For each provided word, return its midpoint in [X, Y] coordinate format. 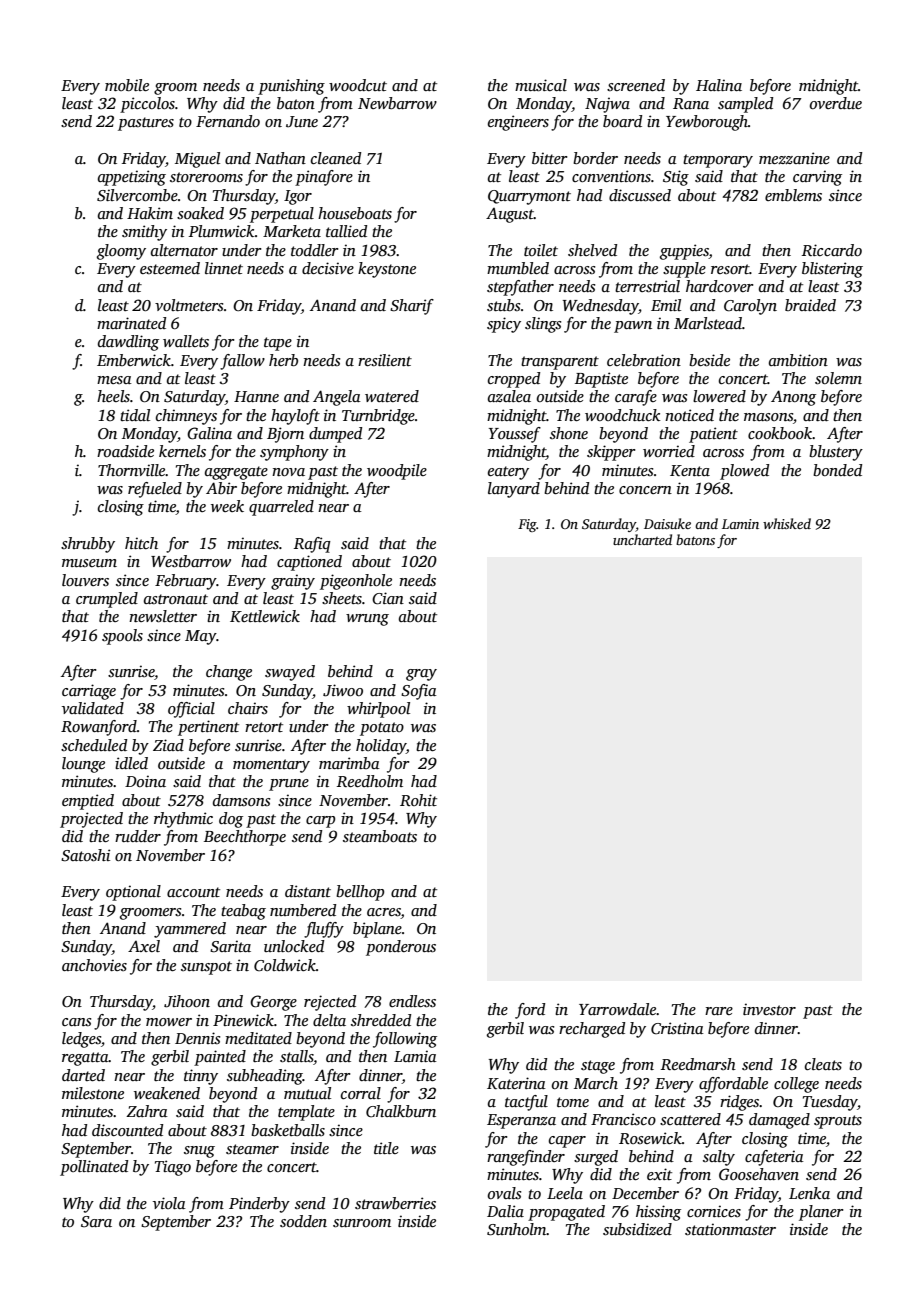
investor [769, 1009]
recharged [592, 1030]
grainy [293, 582]
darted [83, 1075]
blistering [832, 270]
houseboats [355, 213]
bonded [837, 470]
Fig [527, 525]
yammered [190, 930]
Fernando [228, 121]
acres [384, 912]
